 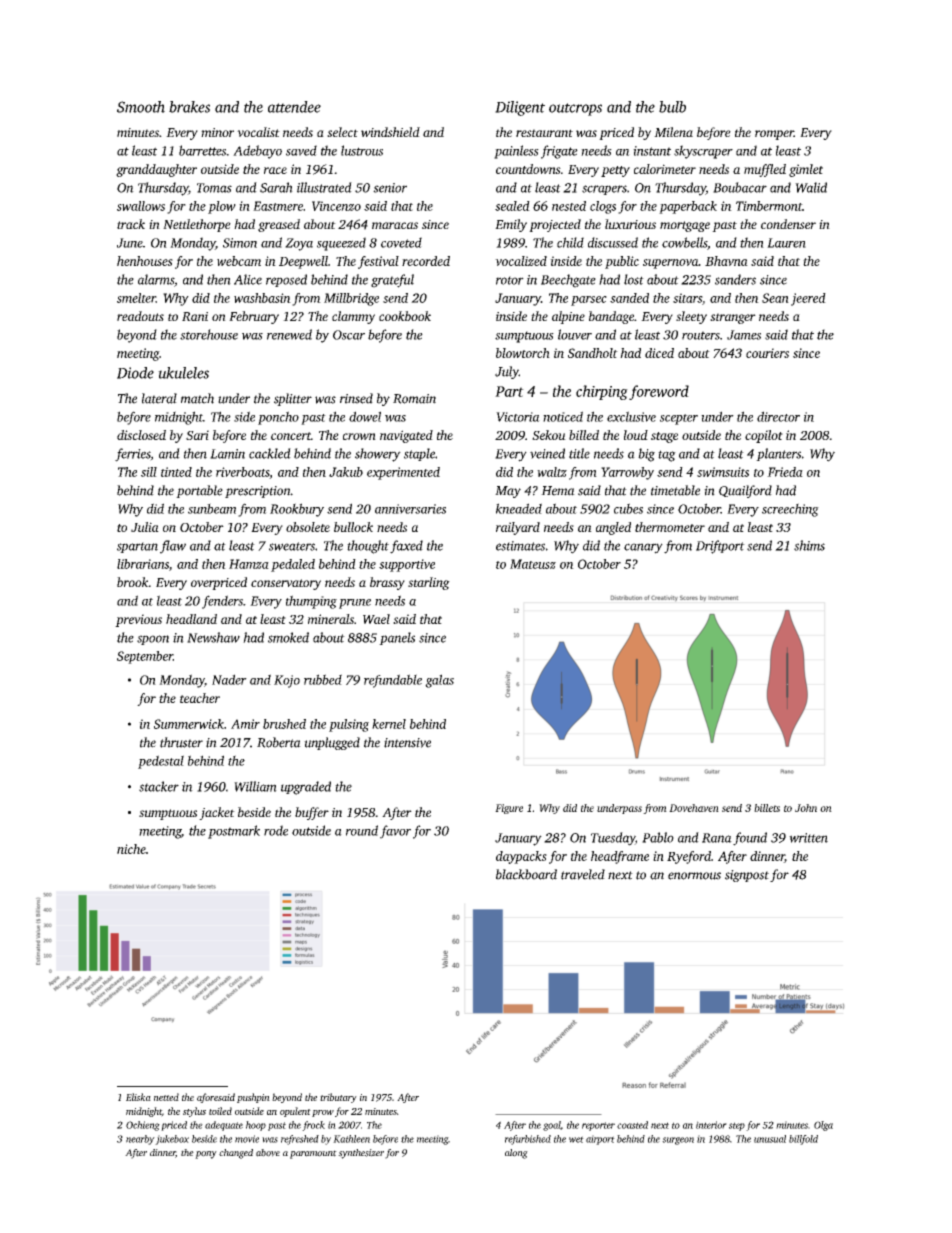 I want to click on rotor, so click(x=510, y=280).
